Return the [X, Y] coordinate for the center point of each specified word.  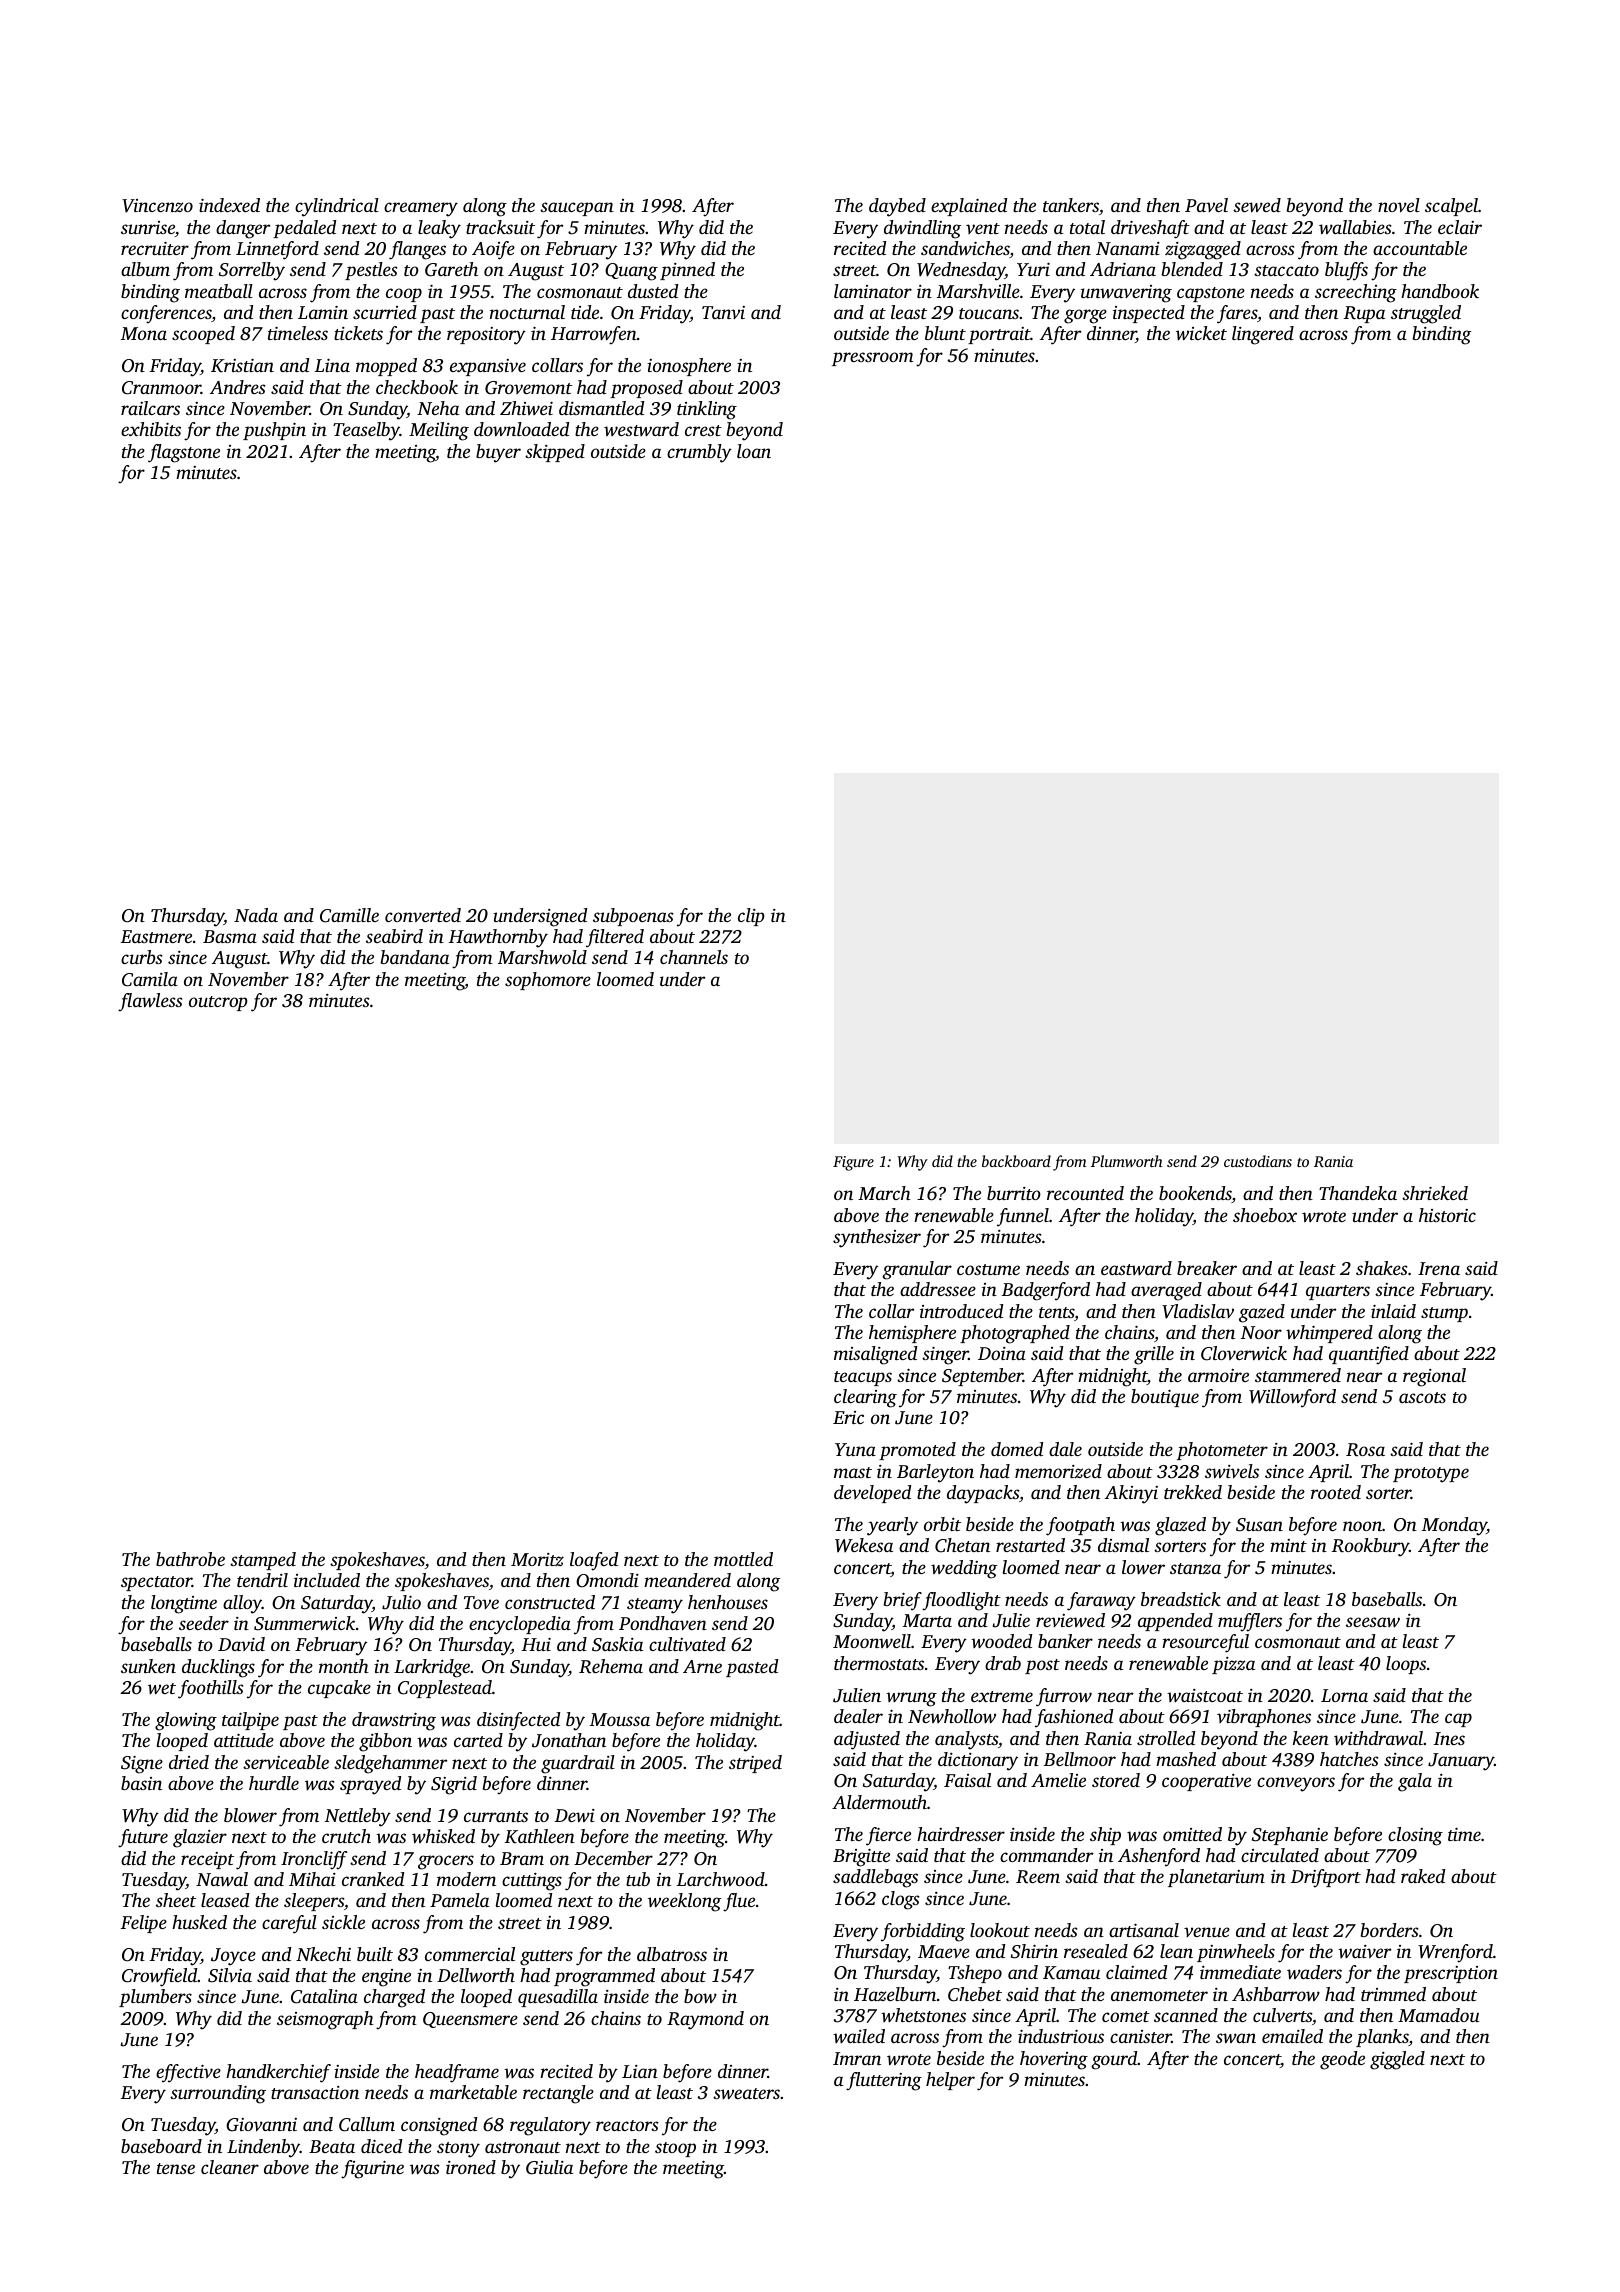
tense [176, 2168]
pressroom [873, 359]
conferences [166, 314]
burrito [1014, 1193]
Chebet [975, 1994]
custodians [1258, 1161]
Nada [256, 915]
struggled [1426, 314]
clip [751, 917]
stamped [263, 1561]
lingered [1263, 335]
